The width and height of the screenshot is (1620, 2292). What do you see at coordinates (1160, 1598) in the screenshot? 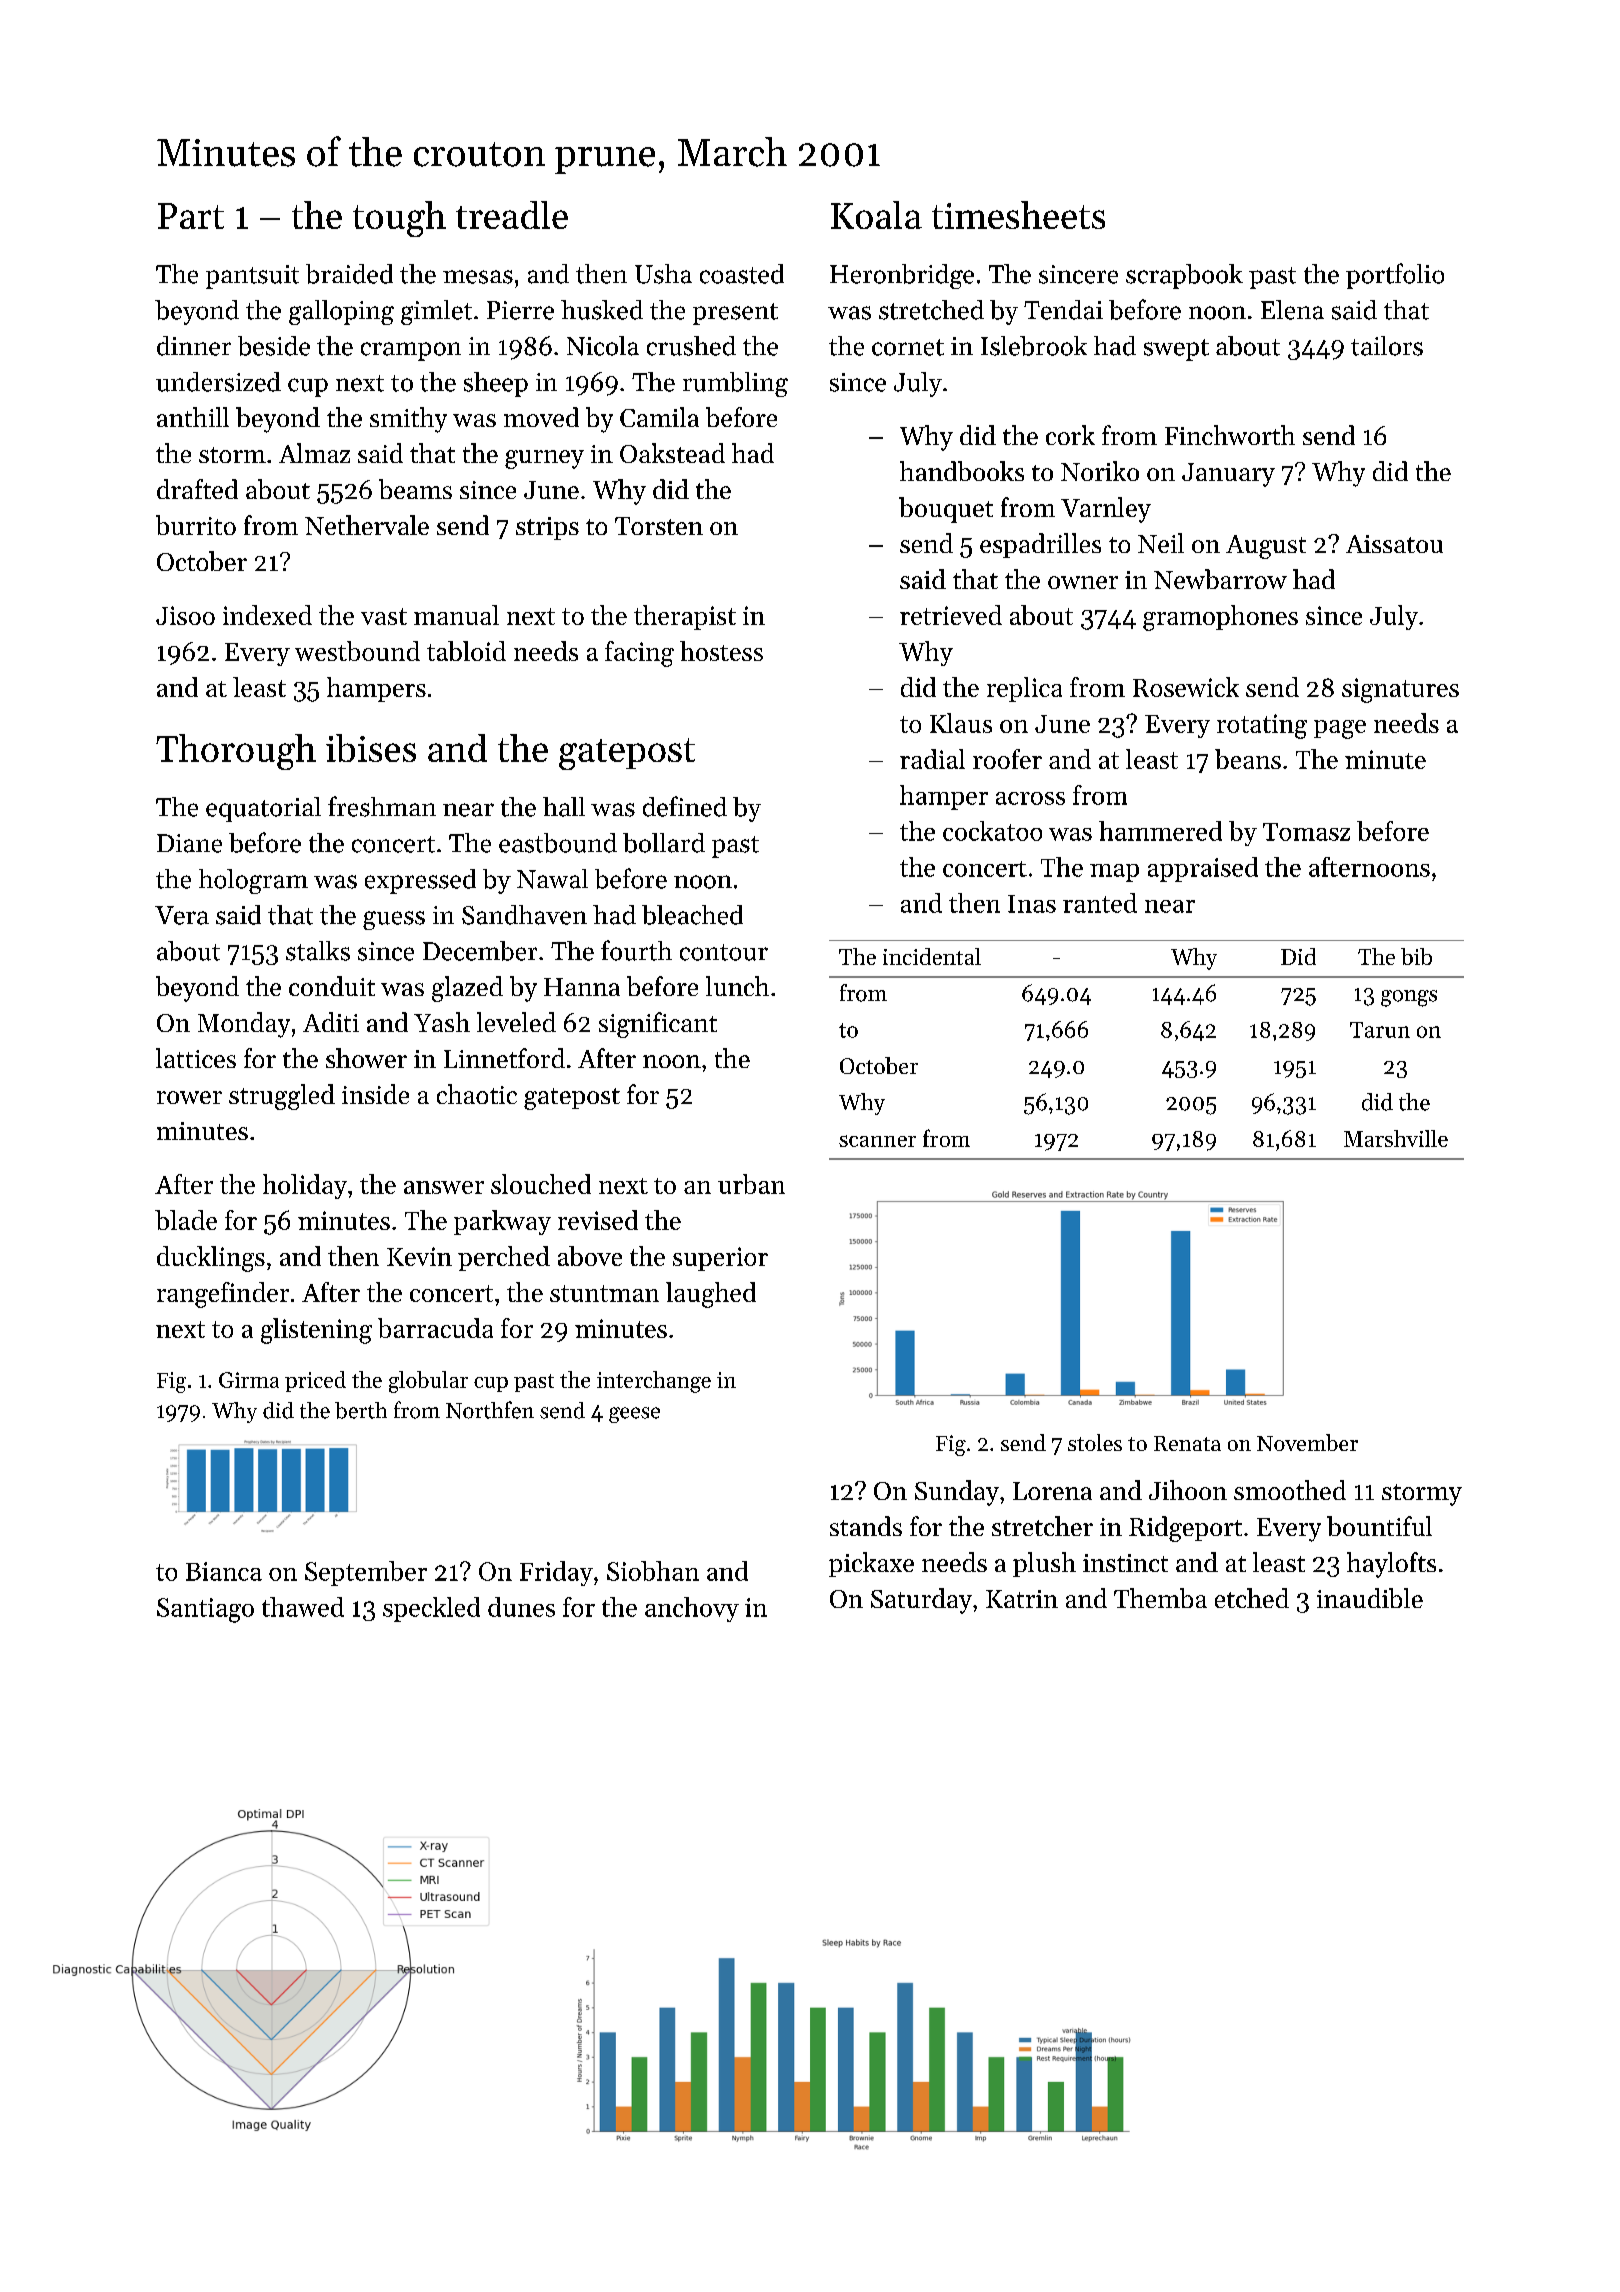
I see `Themba` at bounding box center [1160, 1598].
